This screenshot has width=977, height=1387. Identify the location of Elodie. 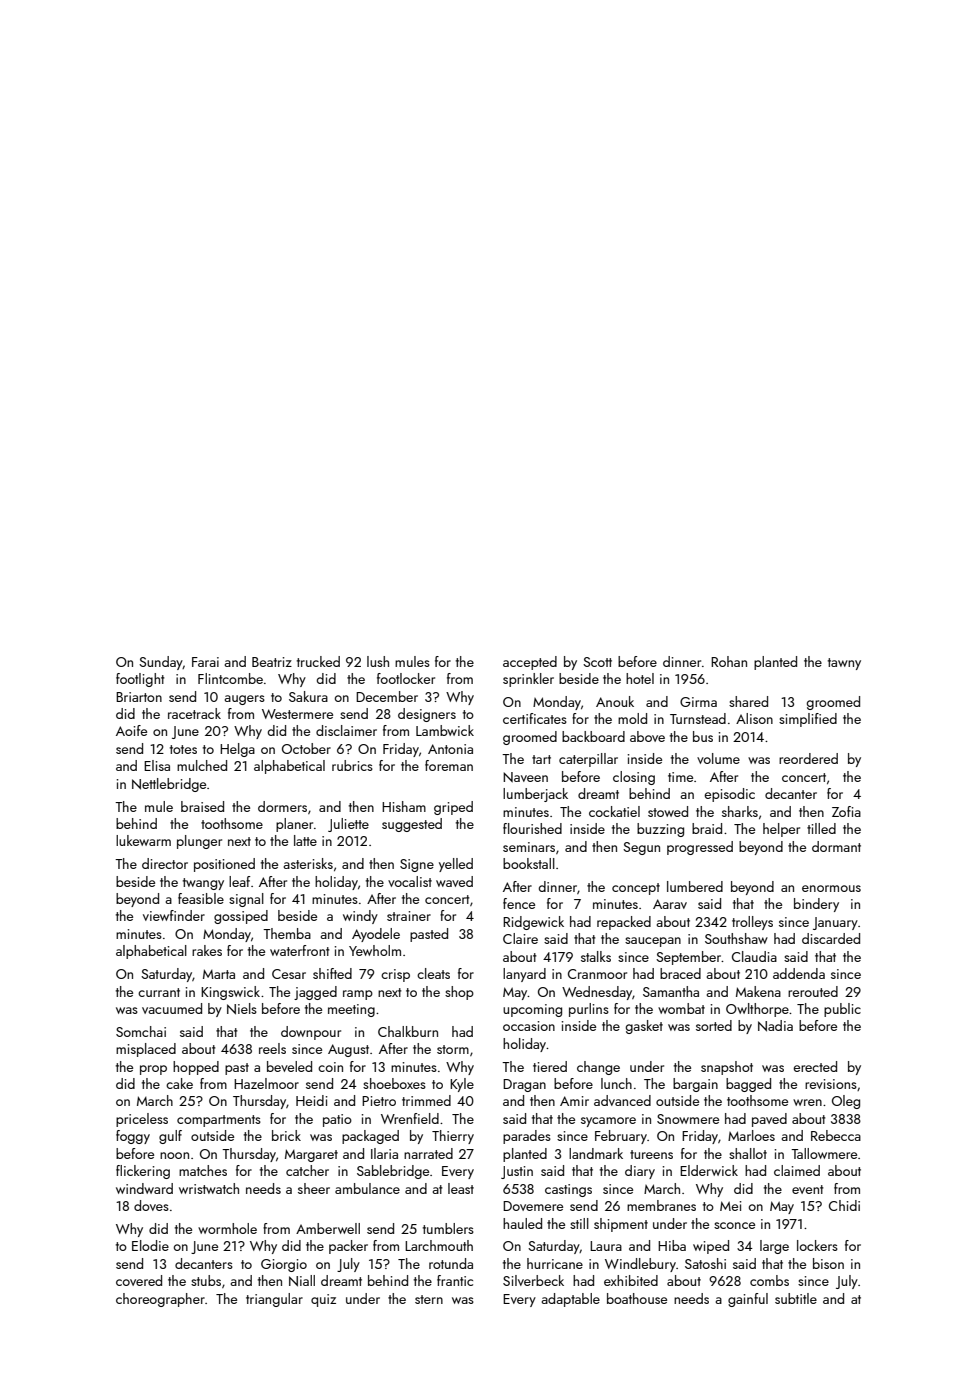
(150, 1245).
